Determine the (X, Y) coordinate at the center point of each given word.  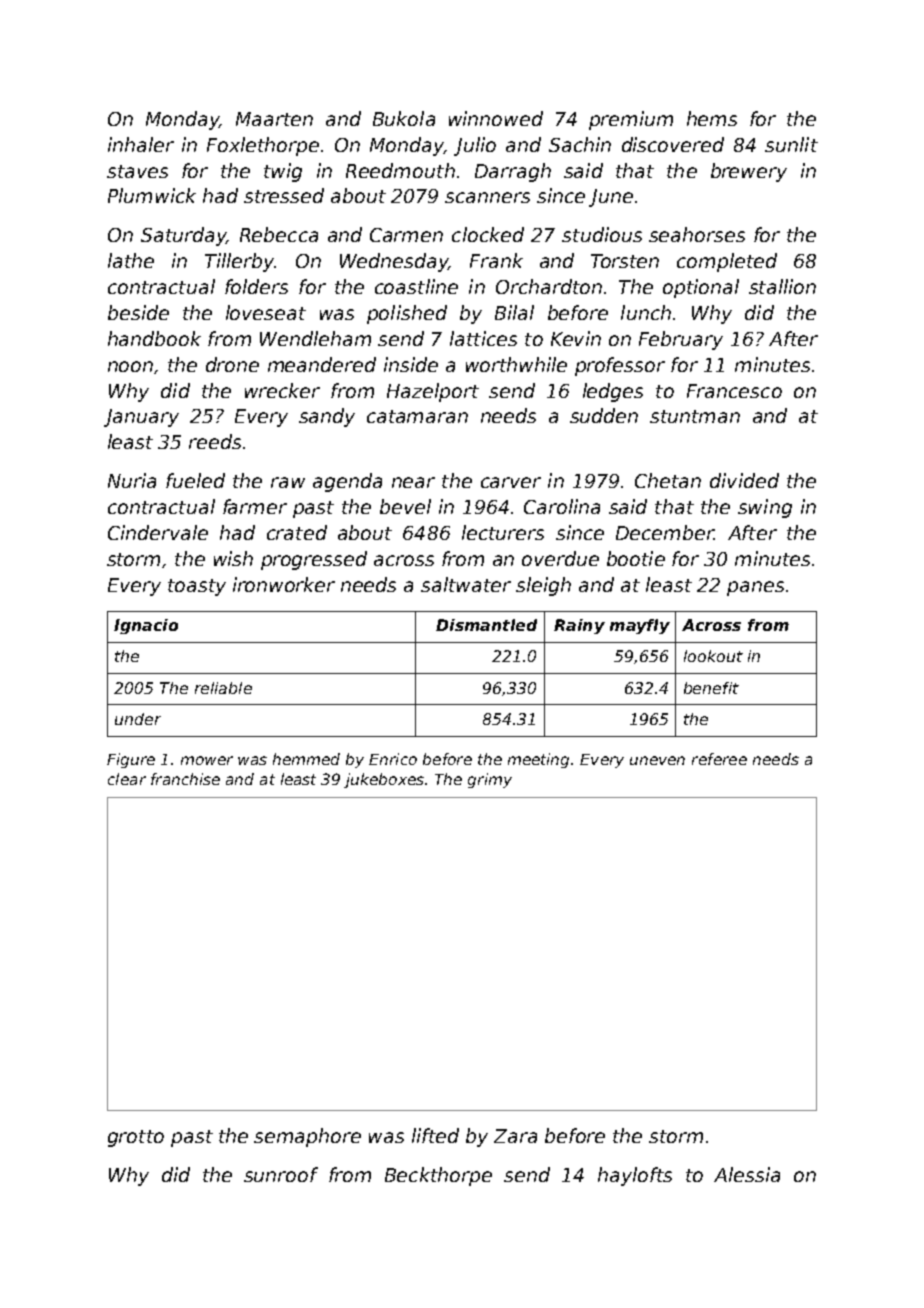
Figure (131, 760)
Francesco (734, 391)
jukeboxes (384, 780)
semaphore (307, 1137)
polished (407, 314)
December (665, 532)
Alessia (747, 1174)
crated (297, 532)
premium (631, 120)
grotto (136, 1138)
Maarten (274, 119)
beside (138, 312)
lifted (435, 1135)
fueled (195, 480)
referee (719, 759)
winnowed (496, 118)
